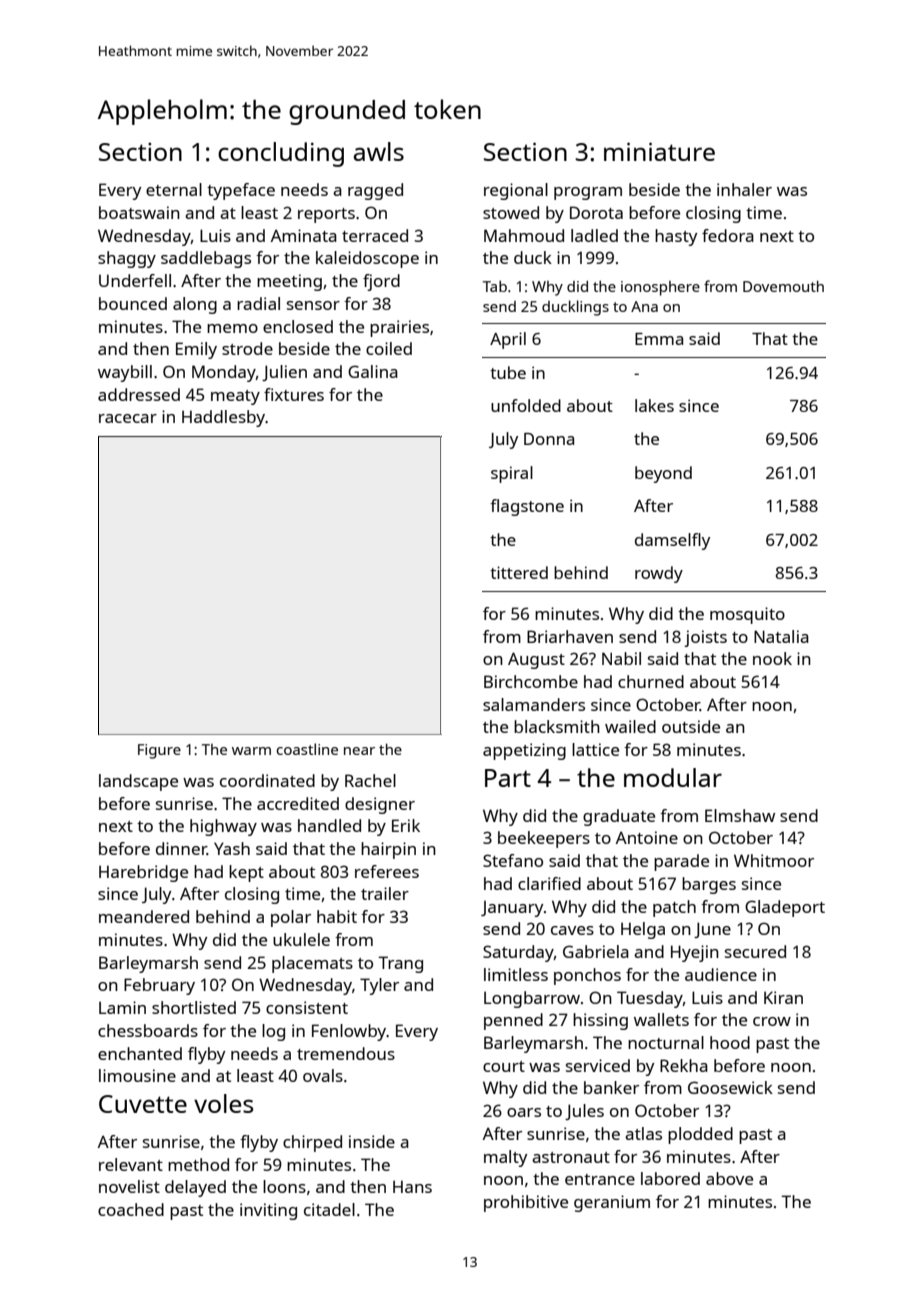 The width and height of the screenshot is (924, 1308). Describe the element at coordinates (654, 405) in the screenshot. I see `lakes` at that location.
